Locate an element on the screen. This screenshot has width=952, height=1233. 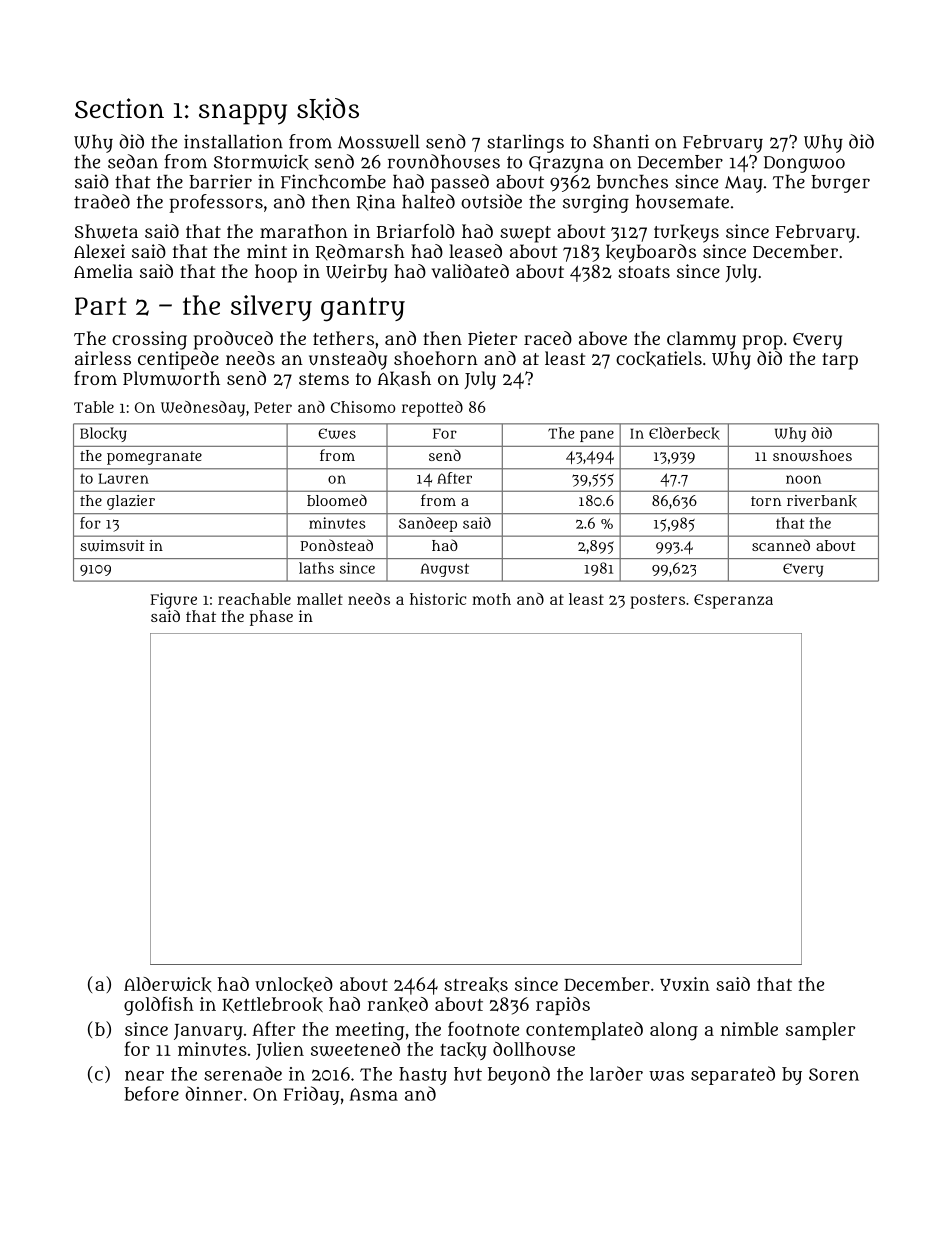
Shanti is located at coordinates (621, 141).
